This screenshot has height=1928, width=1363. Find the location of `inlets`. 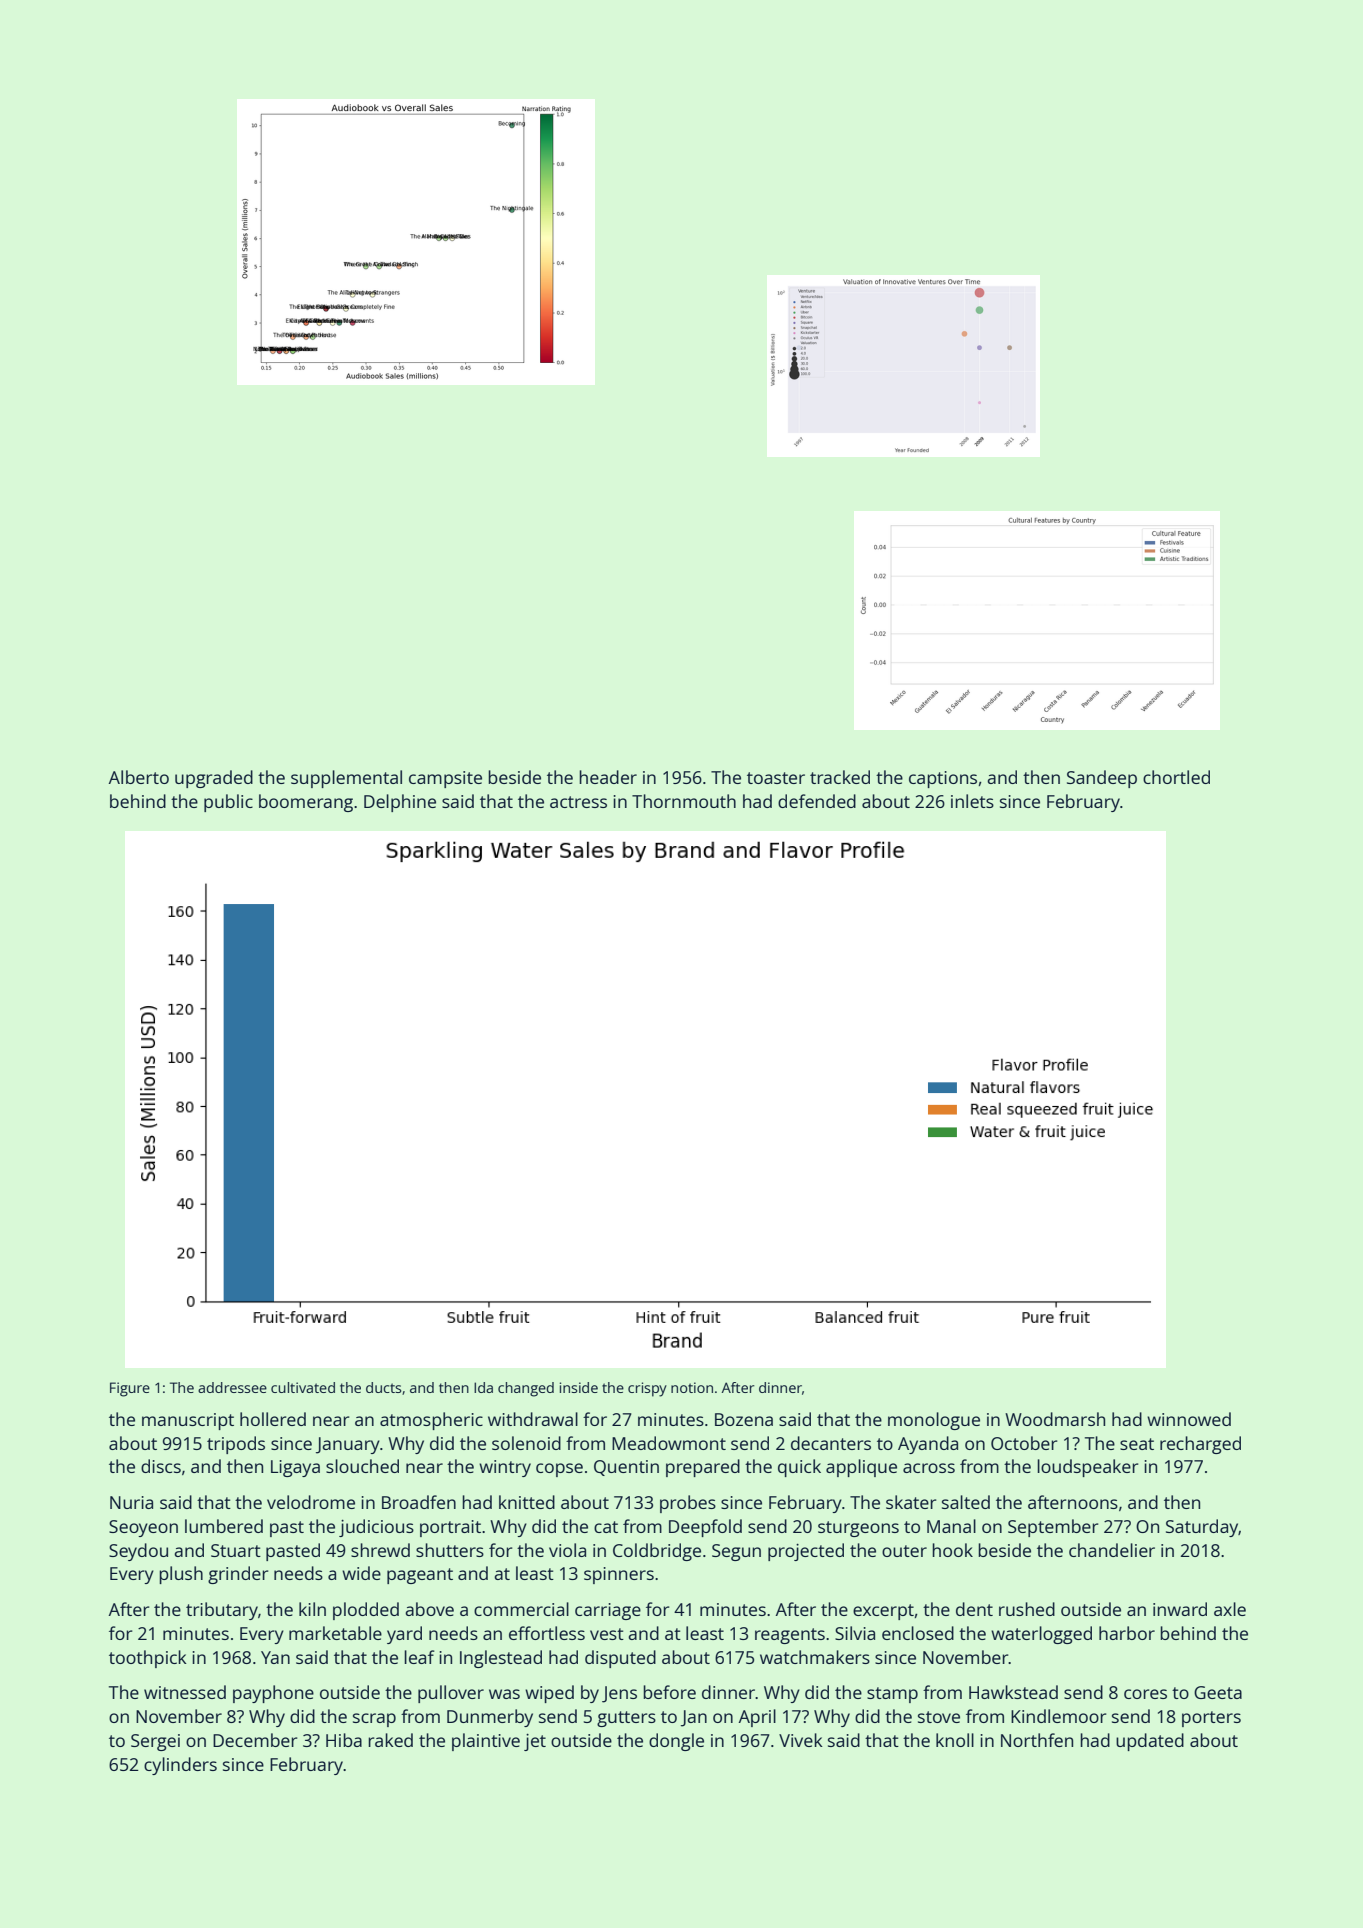

inlets is located at coordinates (972, 801).
